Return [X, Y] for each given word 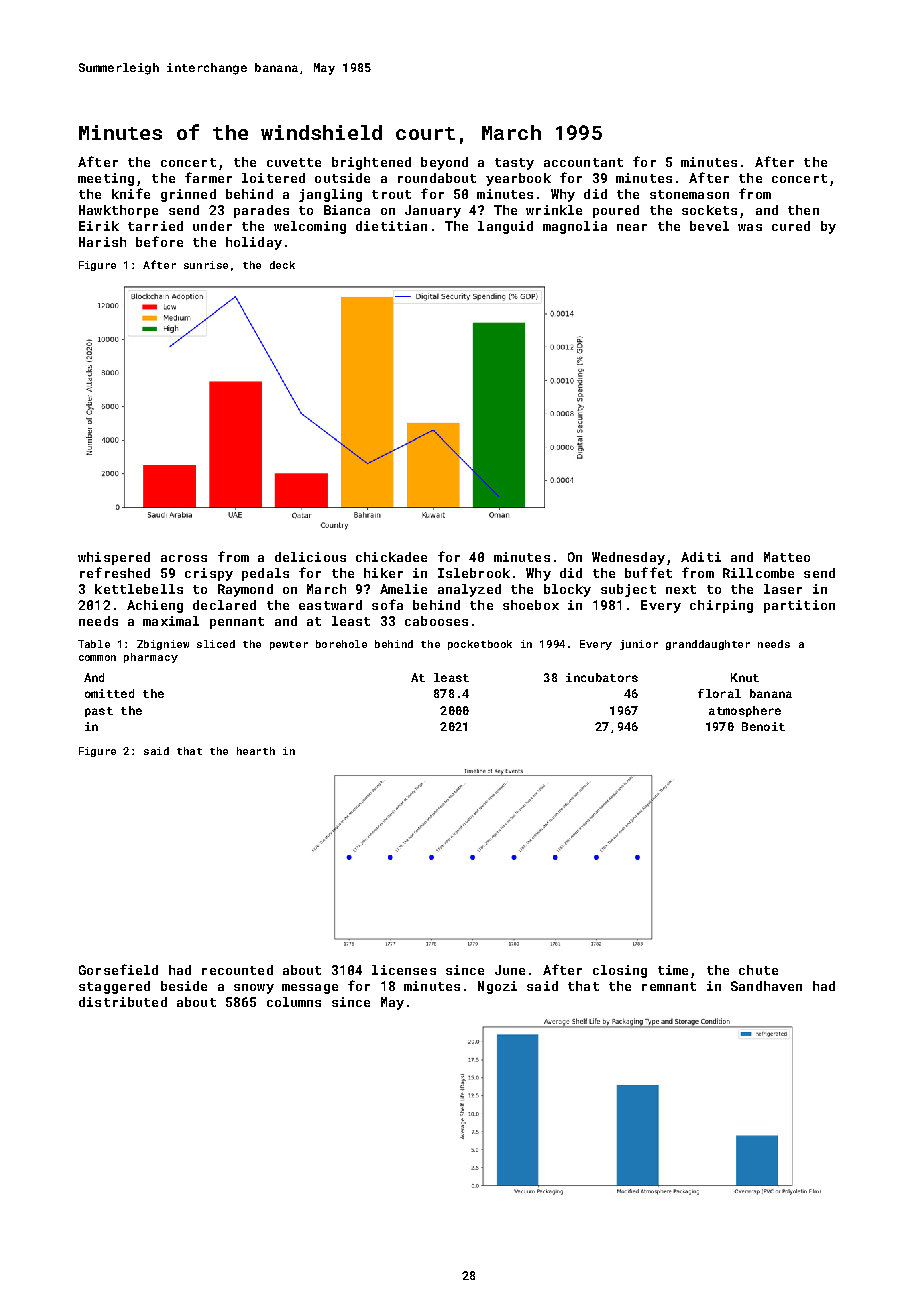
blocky [567, 590]
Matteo [787, 557]
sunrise [206, 265]
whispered [114, 558]
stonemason [689, 194]
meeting [106, 179]
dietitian [391, 226]
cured [791, 226]
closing [620, 971]
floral [719, 693]
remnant [669, 986]
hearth [256, 751]
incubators [602, 677]
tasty [514, 164]
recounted [237, 970]
